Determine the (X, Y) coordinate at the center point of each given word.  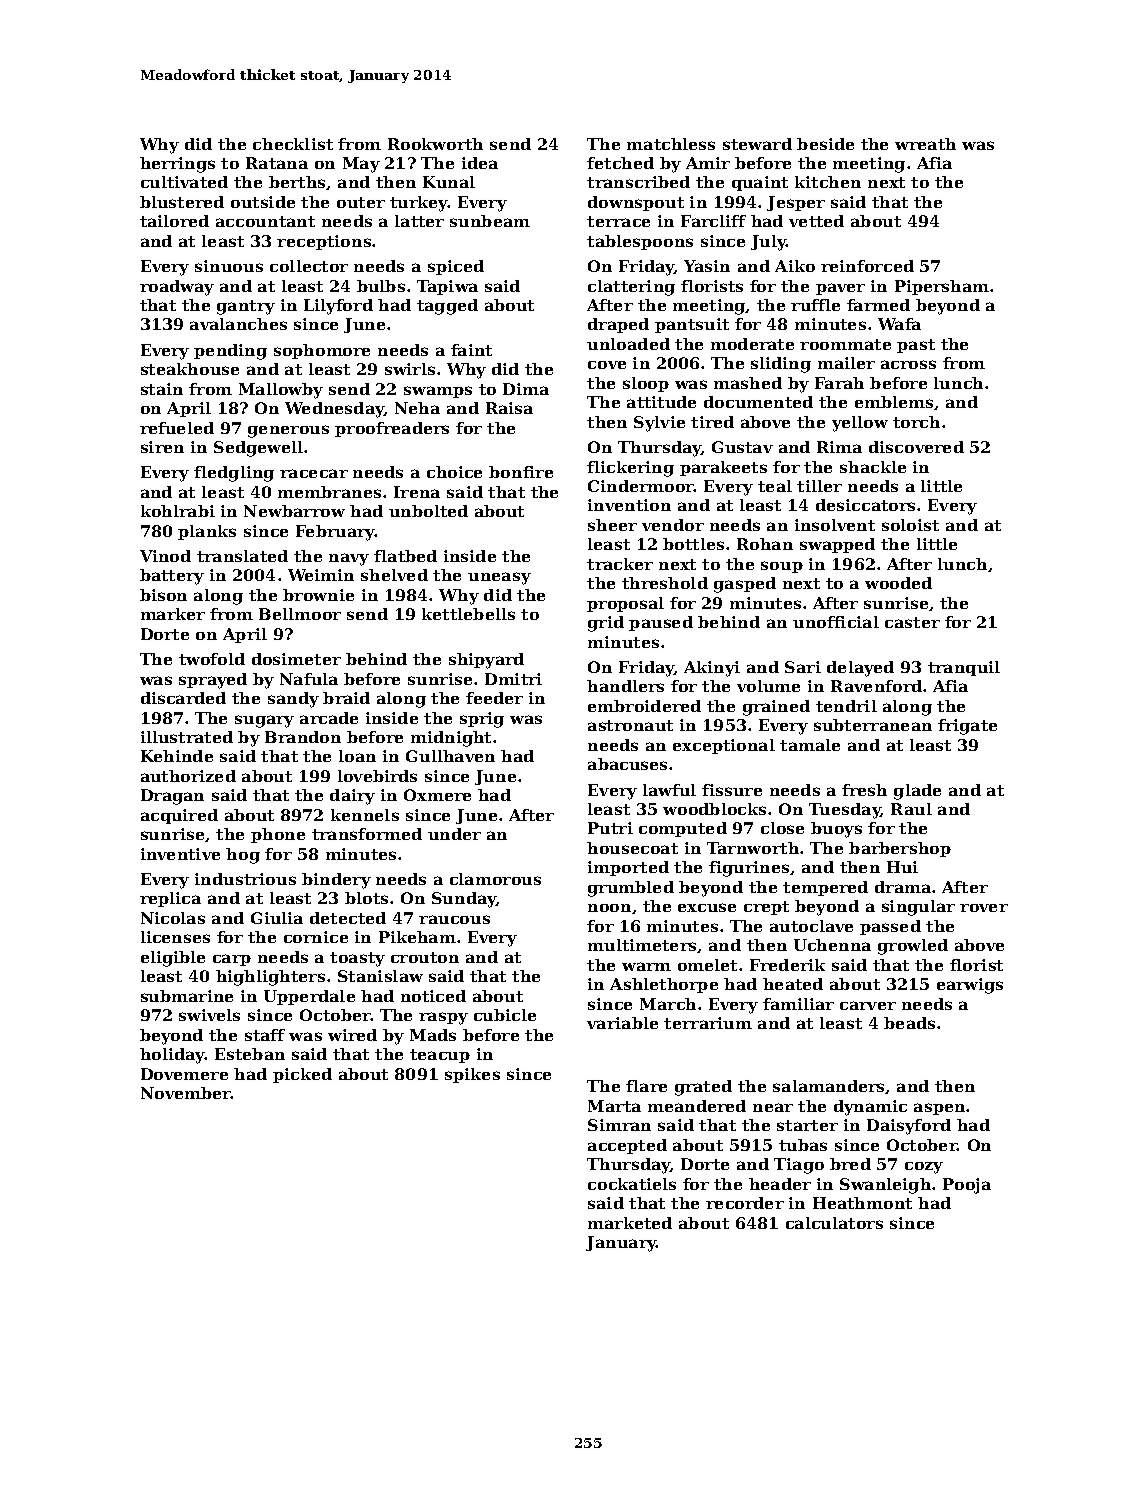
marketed (630, 1223)
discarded (183, 698)
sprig (482, 720)
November (186, 1093)
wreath (925, 144)
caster (912, 622)
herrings (177, 165)
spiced (456, 267)
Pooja (967, 1186)
